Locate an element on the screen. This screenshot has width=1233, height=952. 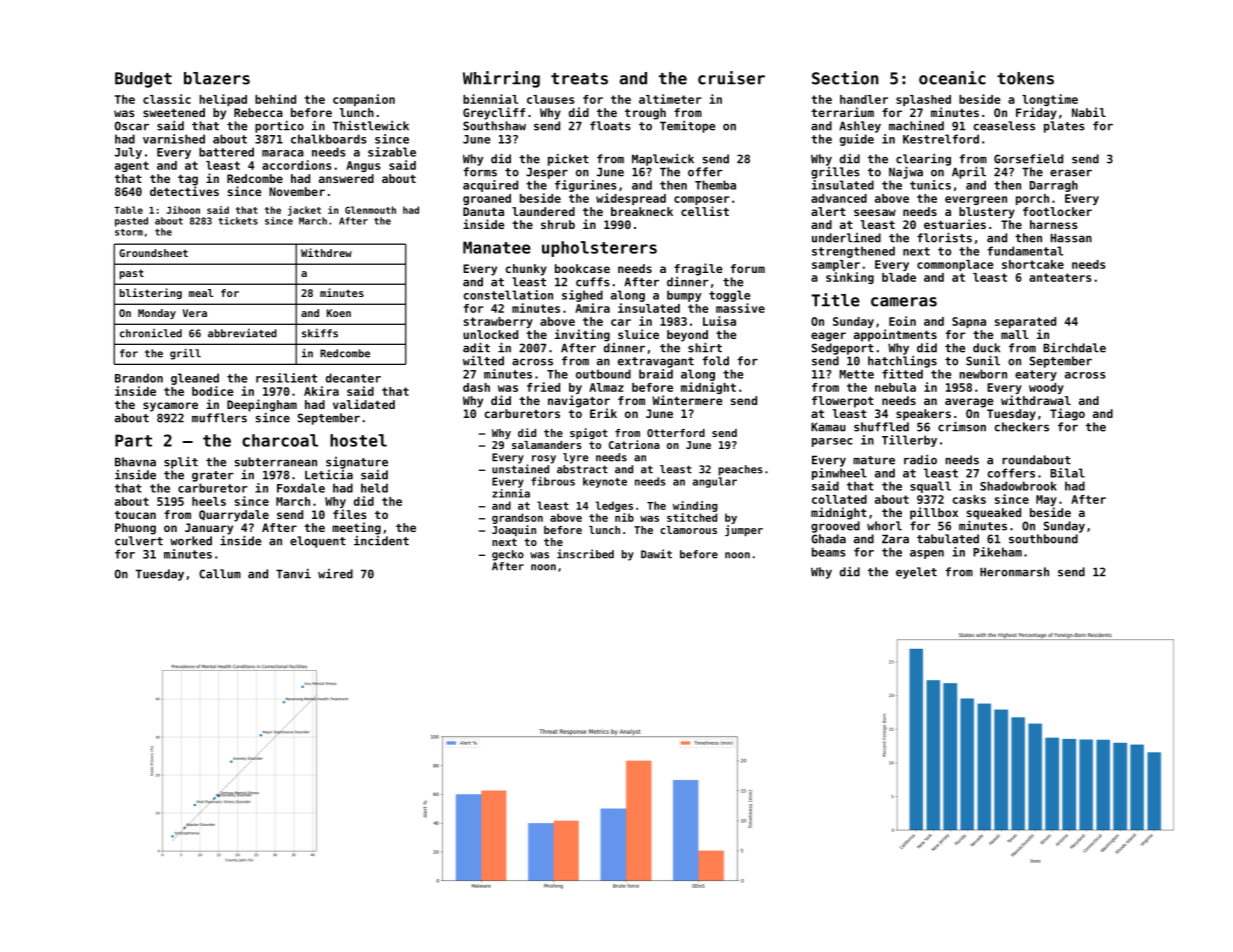
Foxdale is located at coordinates (301, 488).
